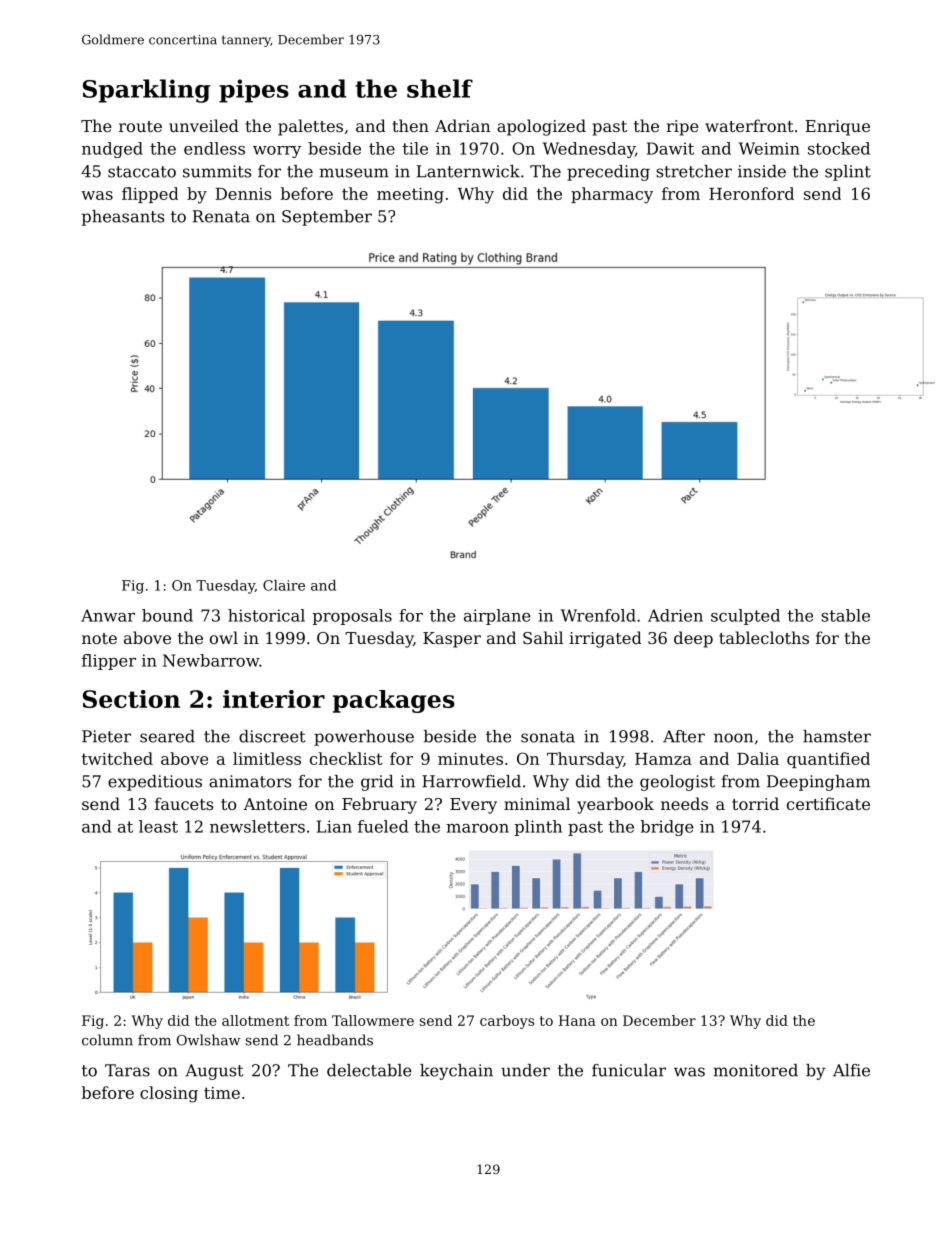 The height and width of the page is (1233, 952). Describe the element at coordinates (538, 828) in the page. I see `plinth` at that location.
